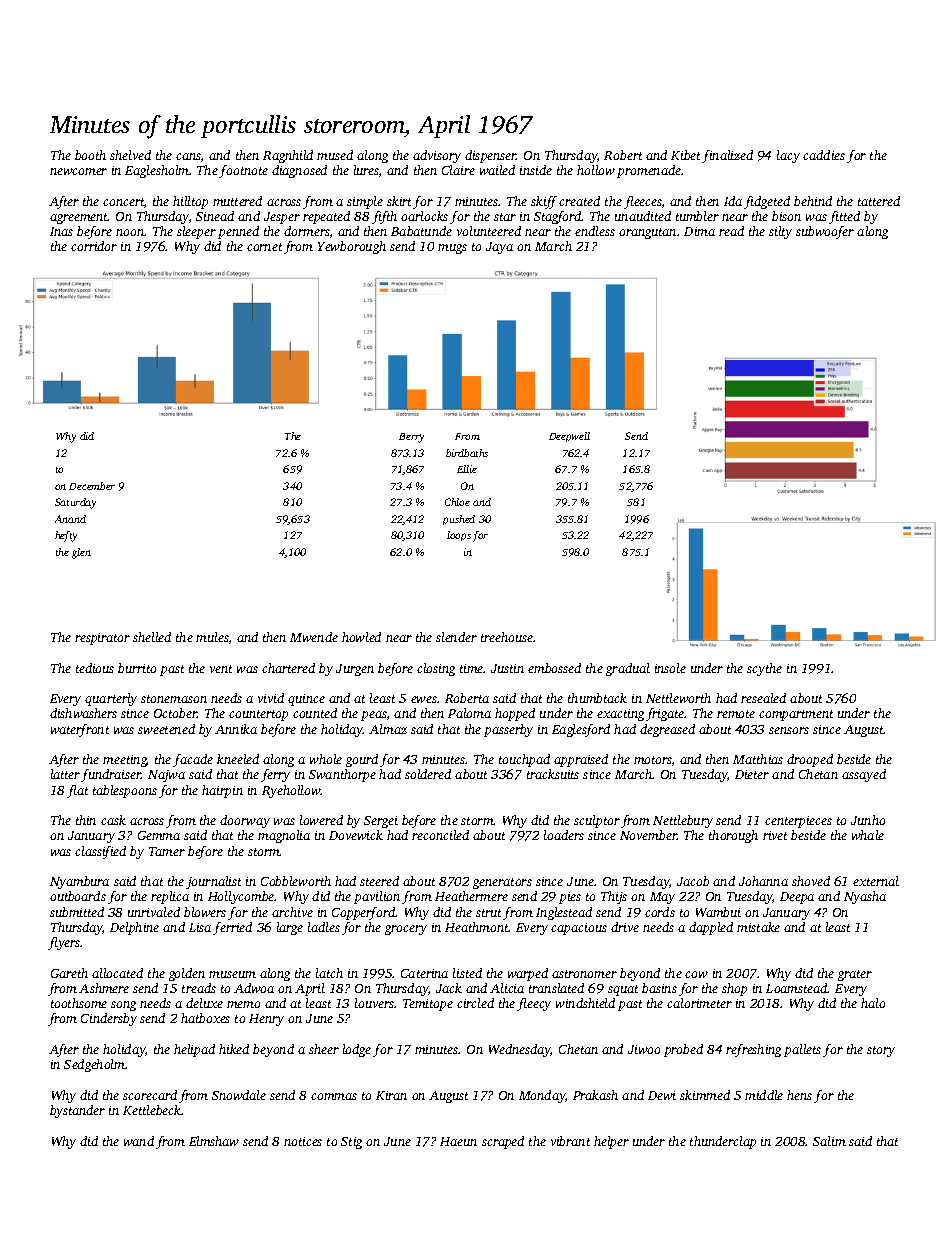 Image resolution: width=952 pixels, height=1233 pixels. Describe the element at coordinates (569, 437) in the document. I see `Deepwell` at that location.
